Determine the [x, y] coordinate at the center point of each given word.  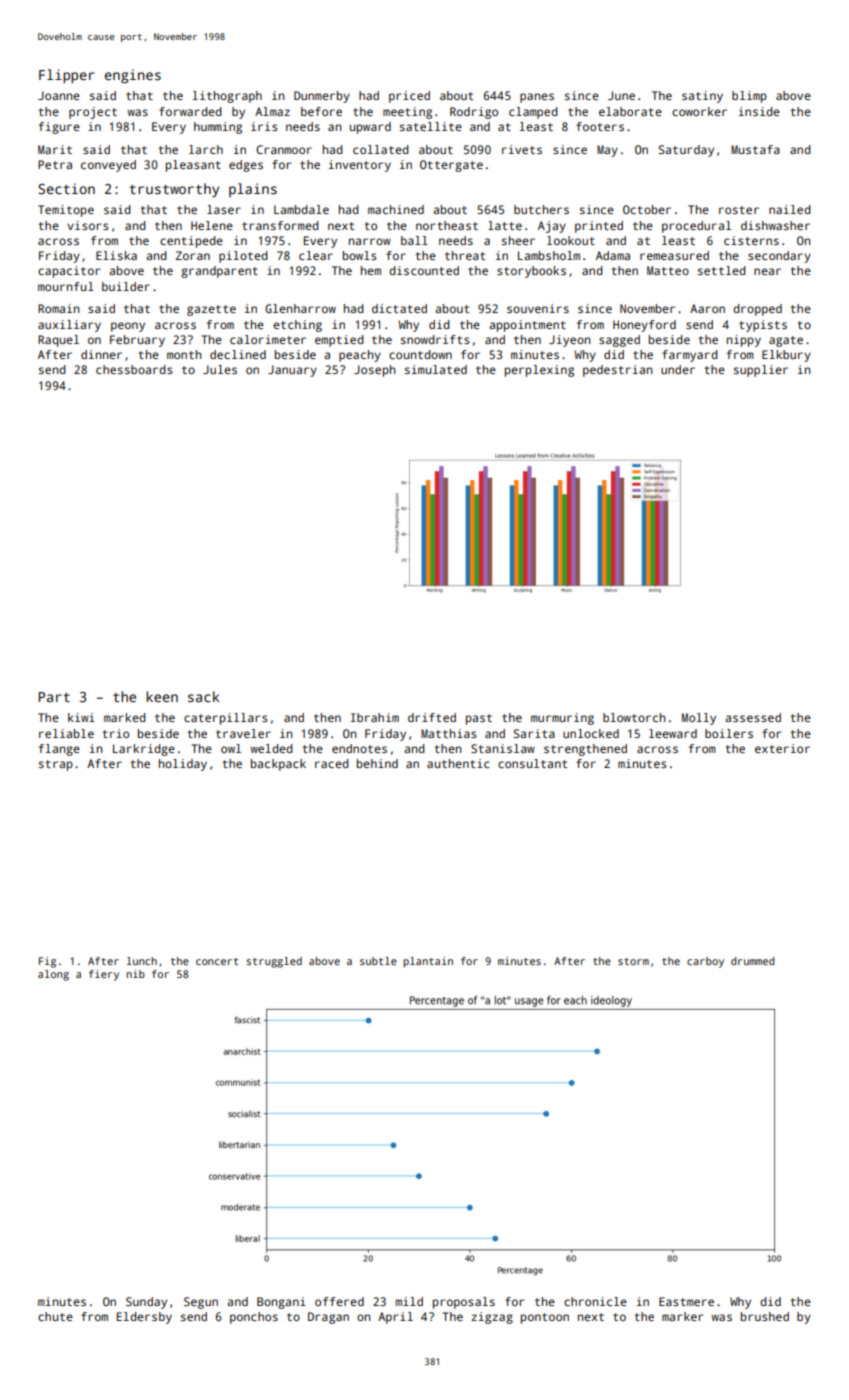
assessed [753, 717]
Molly [699, 719]
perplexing [539, 371]
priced [409, 97]
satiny [702, 97]
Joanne [59, 95]
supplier [761, 371]
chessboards [134, 369]
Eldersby [144, 1318]
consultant [532, 763]
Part [54, 697]
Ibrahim [375, 717]
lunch [142, 961]
